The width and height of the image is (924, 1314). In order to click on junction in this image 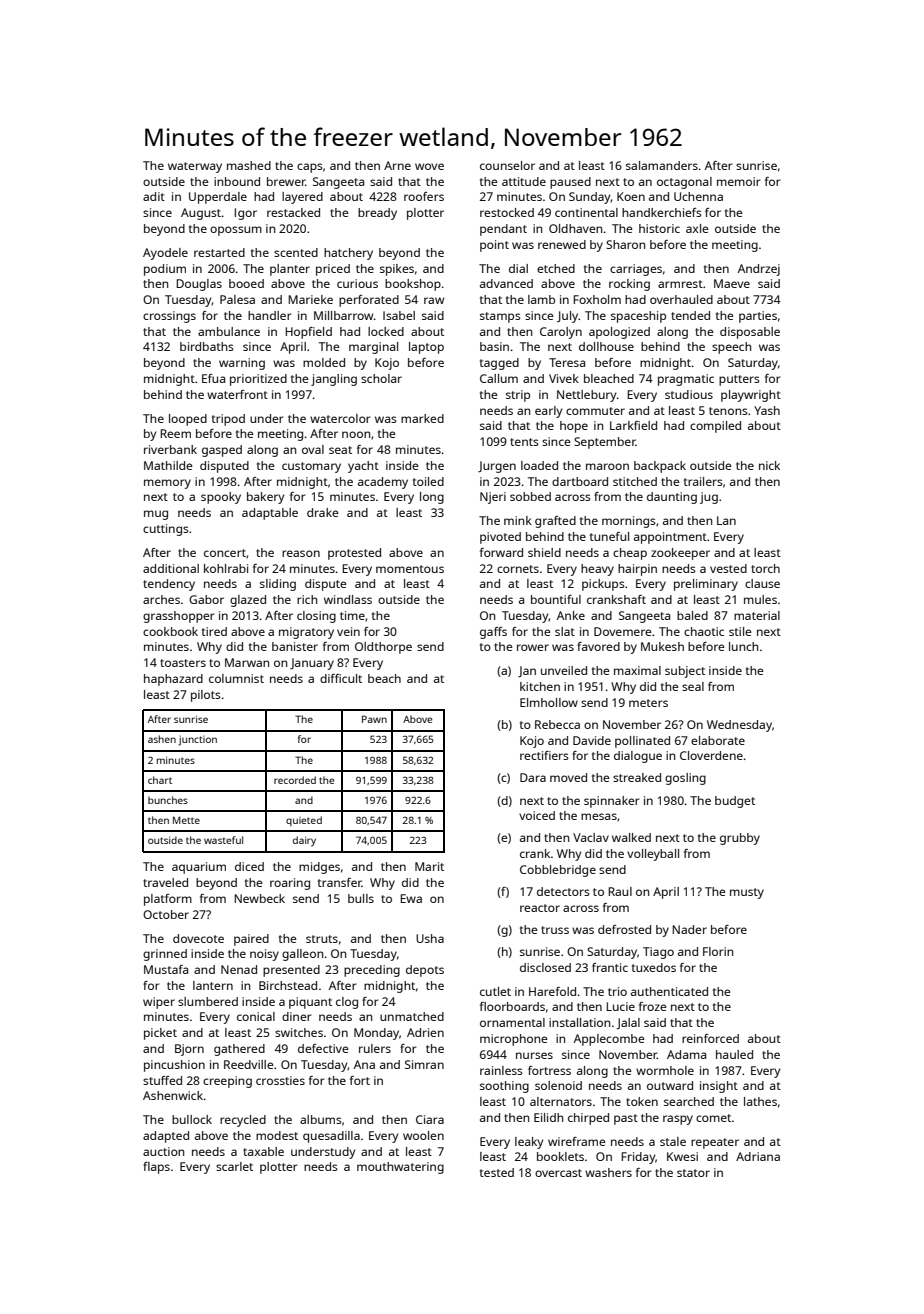, I will do `click(197, 740)`.
